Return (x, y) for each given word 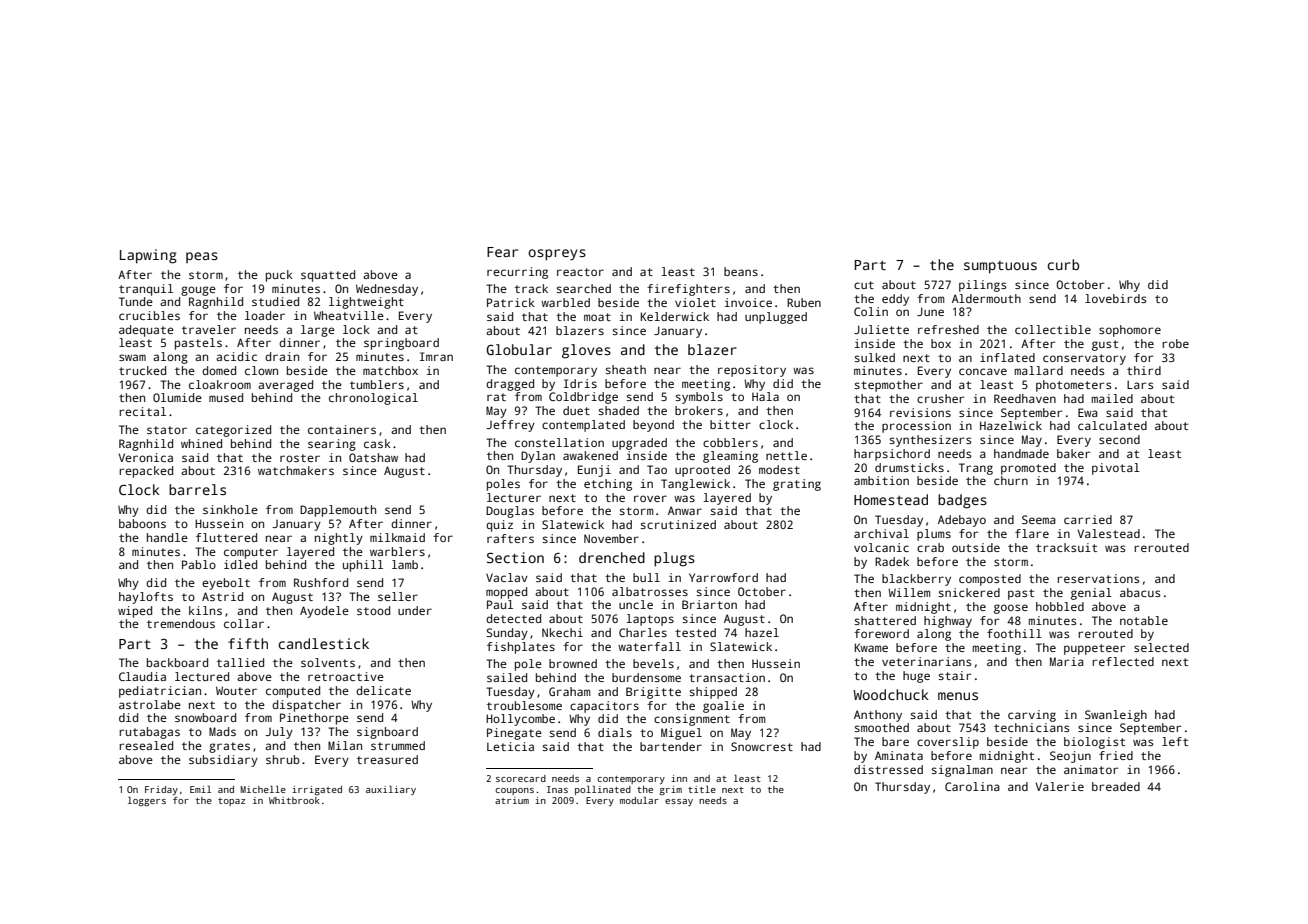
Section (515, 557)
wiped (135, 612)
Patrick (511, 302)
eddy (895, 300)
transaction (727, 677)
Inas (557, 789)
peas (202, 257)
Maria (1067, 661)
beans (741, 271)
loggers (147, 801)
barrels (197, 489)
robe (1175, 343)
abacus (1140, 592)
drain (282, 356)
